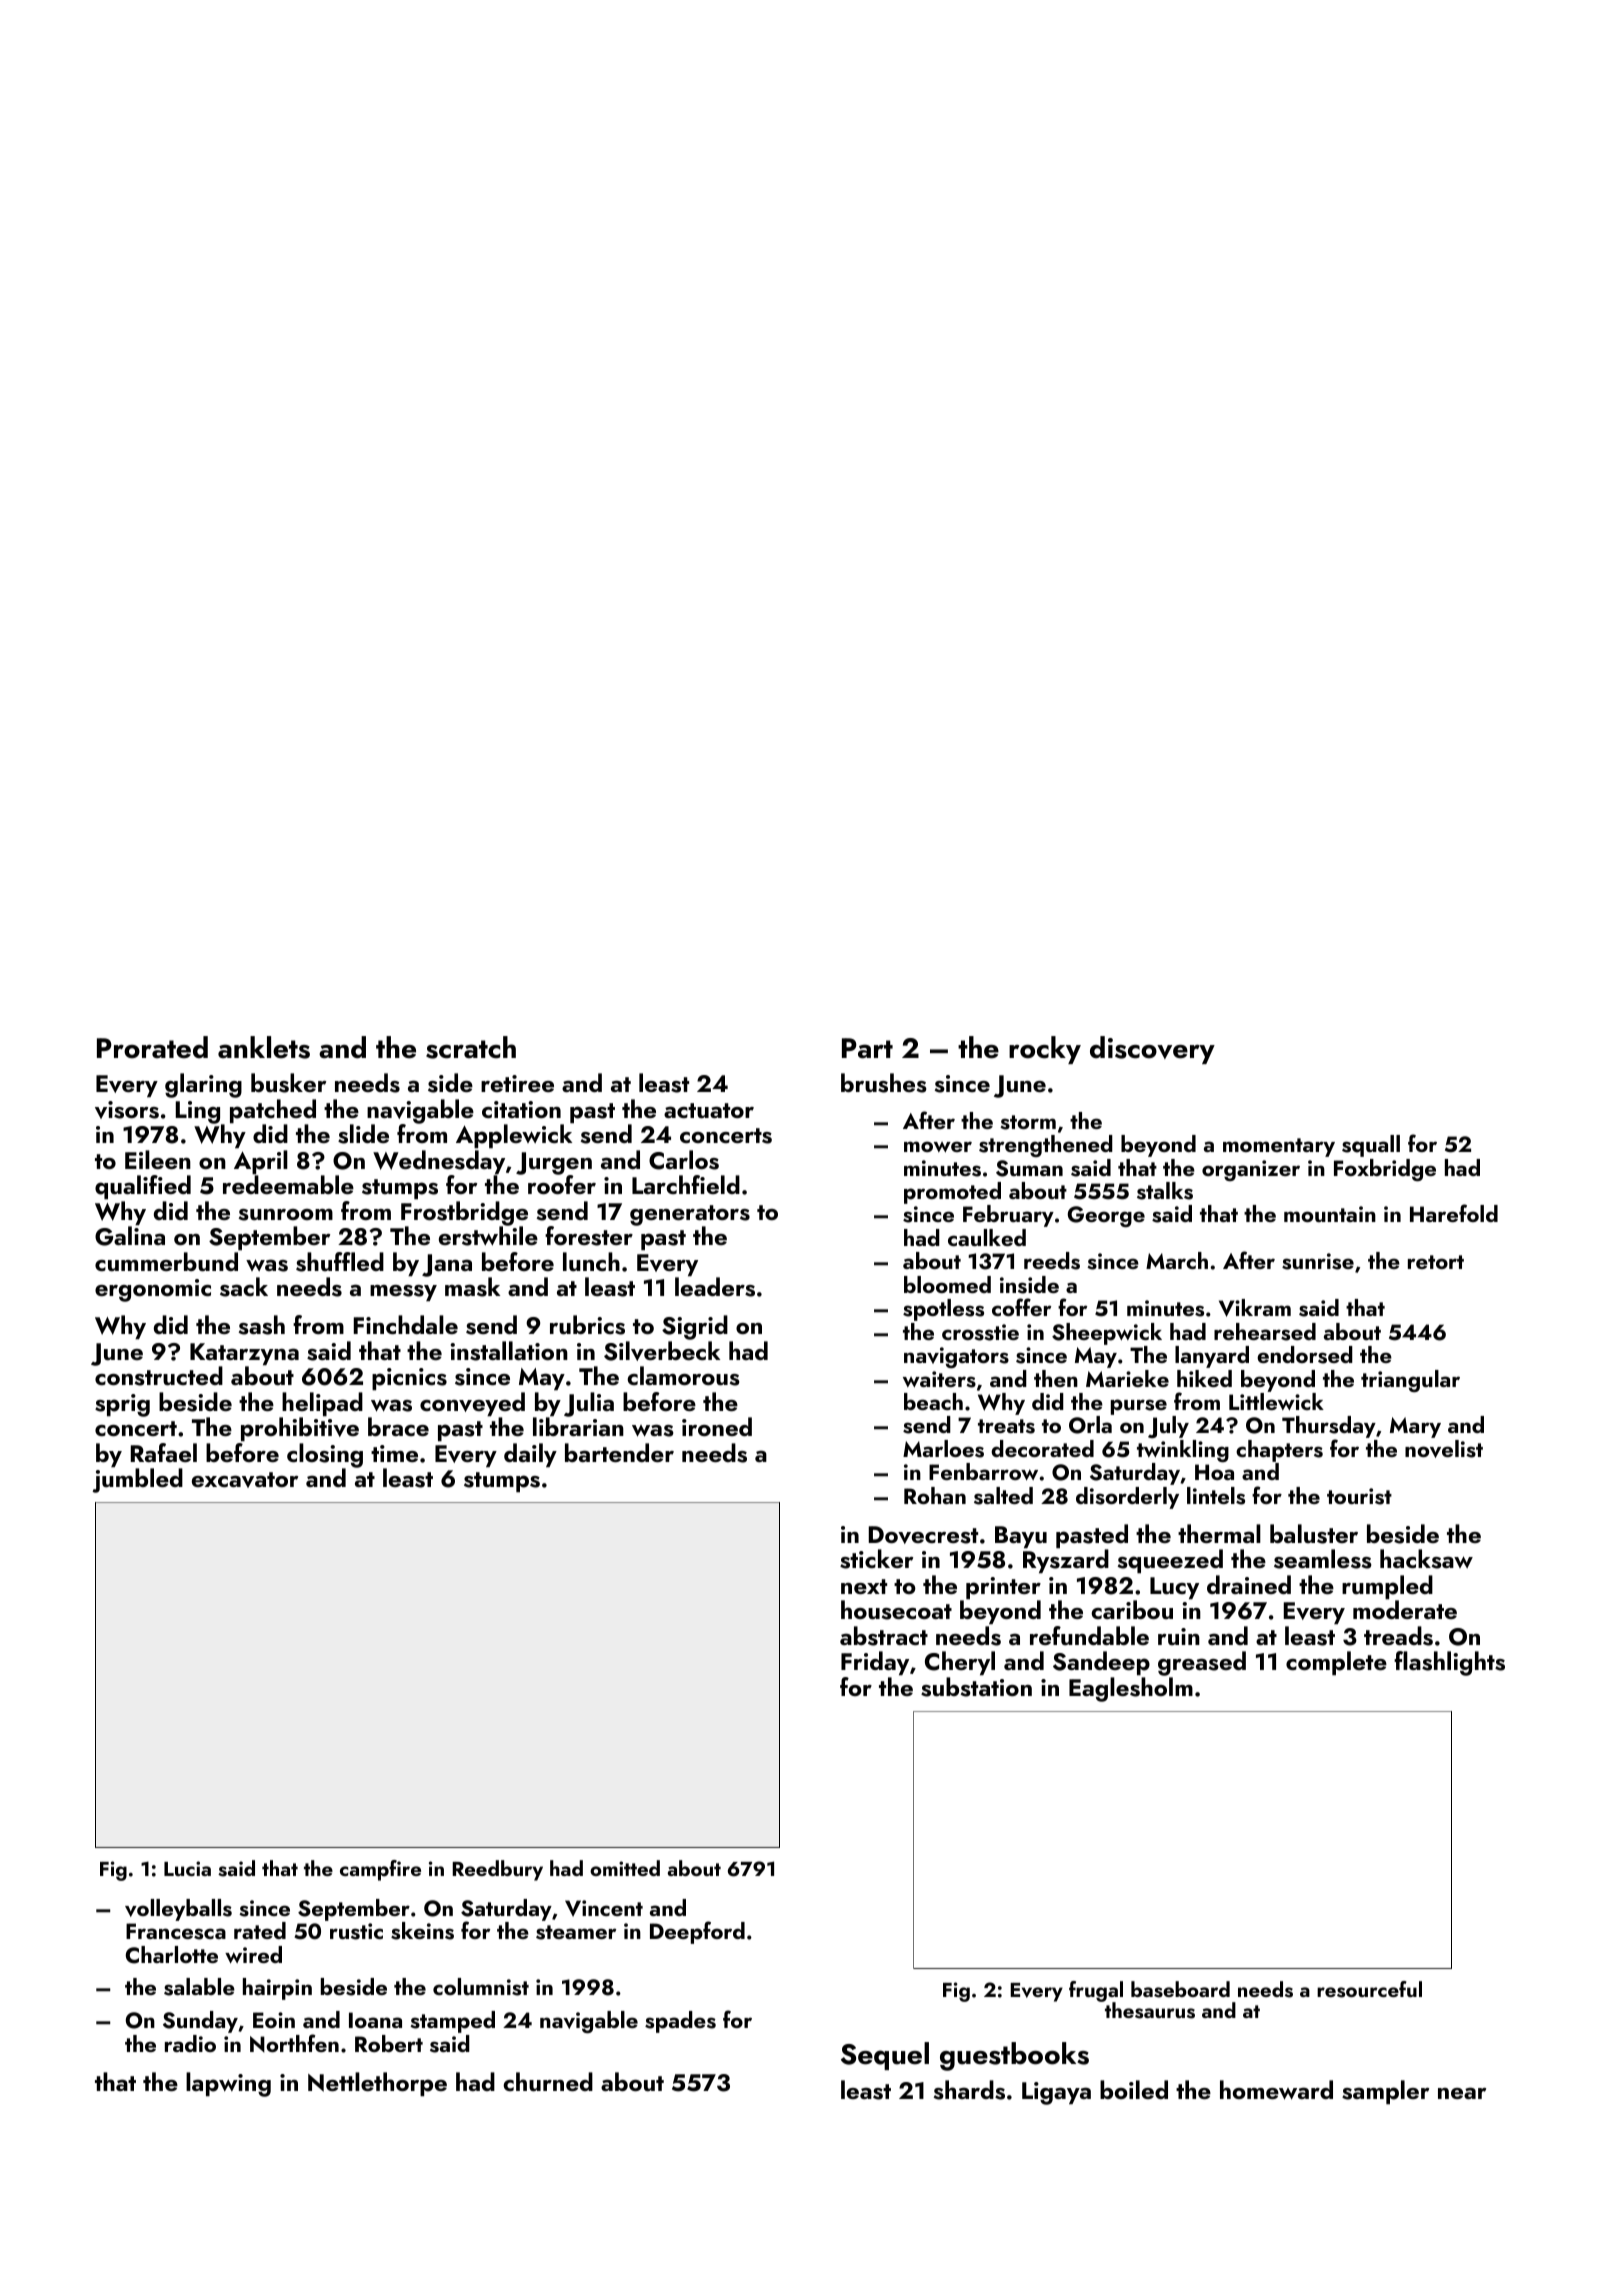 Image resolution: width=1620 pixels, height=2292 pixels. What do you see at coordinates (1462, 2093) in the image?
I see `near` at bounding box center [1462, 2093].
